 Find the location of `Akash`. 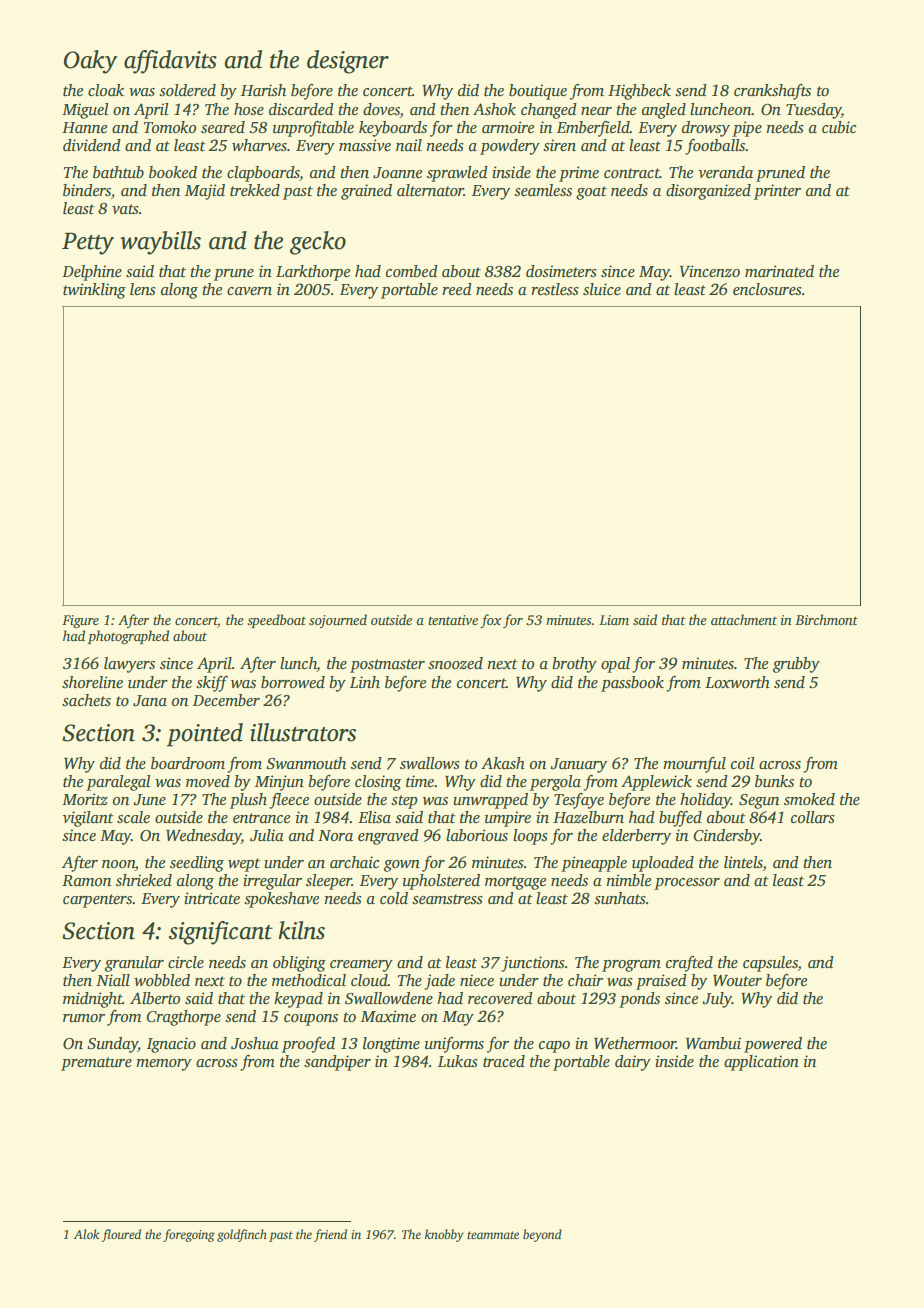

Akash is located at coordinates (503, 763).
